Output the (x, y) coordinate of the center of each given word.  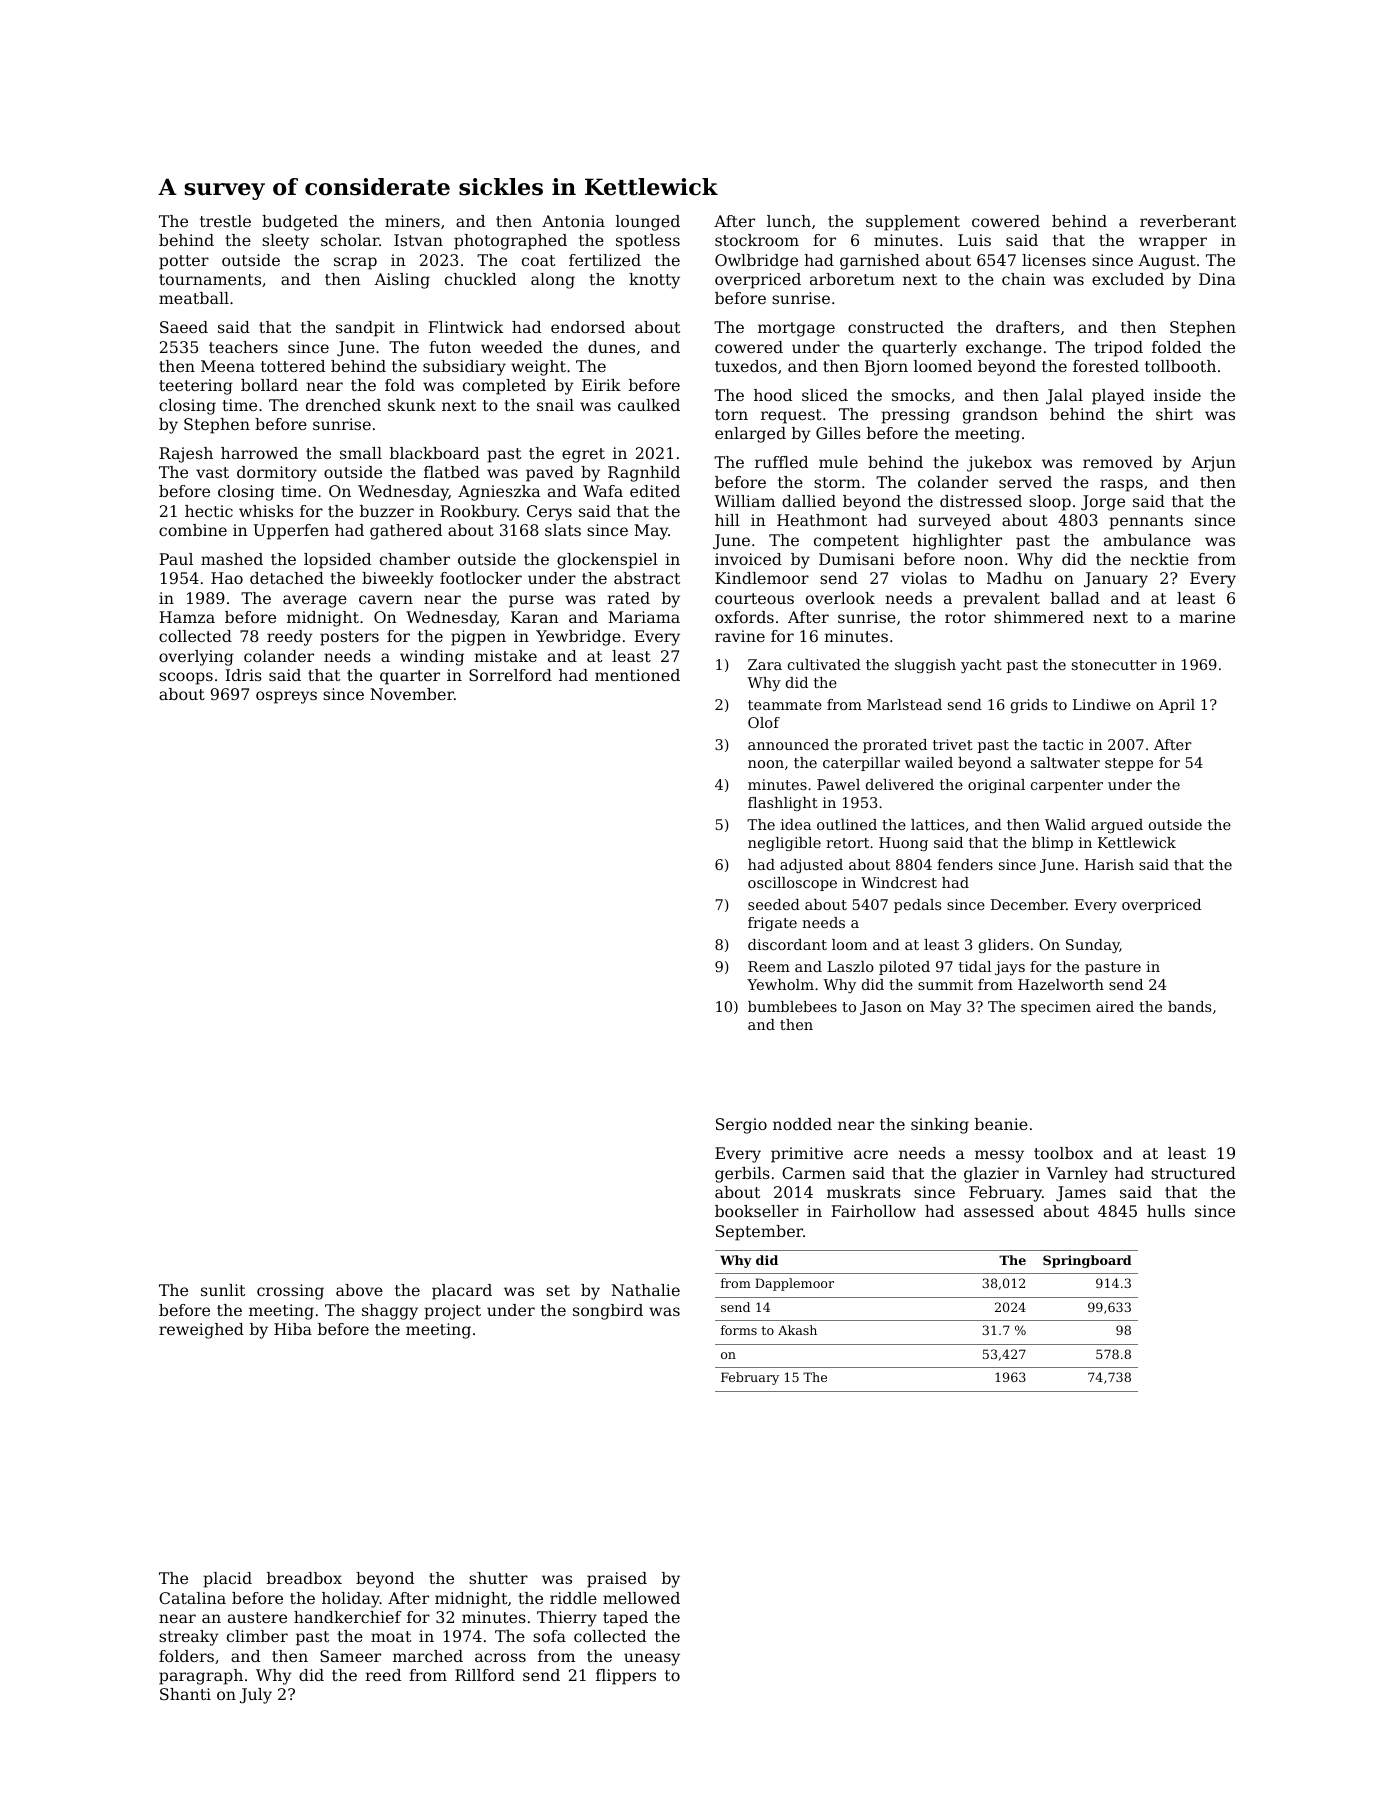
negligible (784, 844)
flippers (626, 1677)
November (412, 694)
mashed (232, 559)
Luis (974, 240)
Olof (764, 722)
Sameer (350, 1656)
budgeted (300, 223)
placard (462, 1292)
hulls (1166, 1211)
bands (1189, 1006)
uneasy (652, 1659)
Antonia (573, 221)
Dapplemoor (794, 1284)
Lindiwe (1102, 704)
